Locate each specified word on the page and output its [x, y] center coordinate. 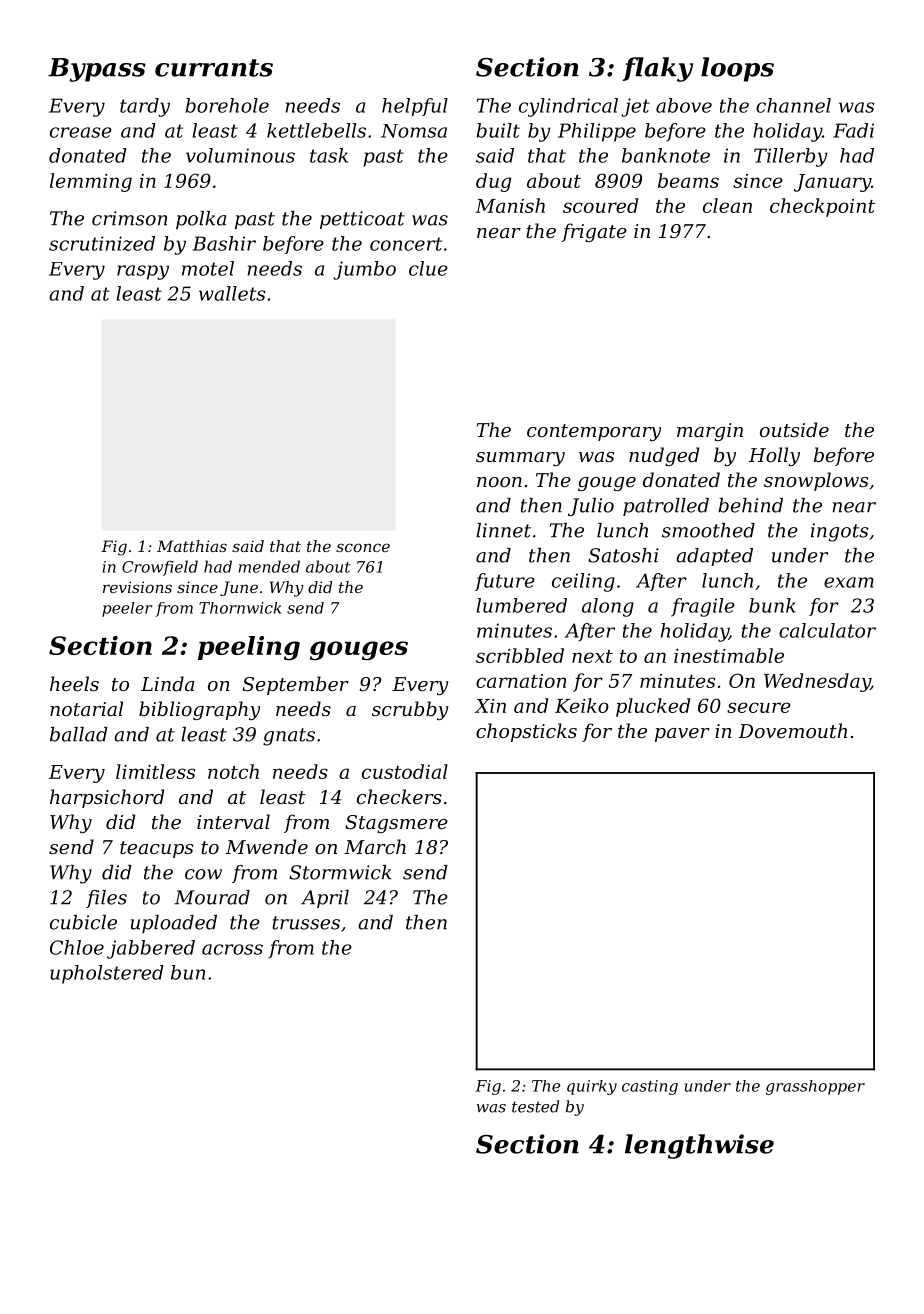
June [239, 588]
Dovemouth [792, 730]
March [375, 846]
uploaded [174, 924]
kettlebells [316, 130]
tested [535, 1106]
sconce [363, 547]
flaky [657, 69]
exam [849, 582]
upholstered [107, 974]
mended [269, 566]
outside [794, 429]
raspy [143, 272]
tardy [145, 107]
